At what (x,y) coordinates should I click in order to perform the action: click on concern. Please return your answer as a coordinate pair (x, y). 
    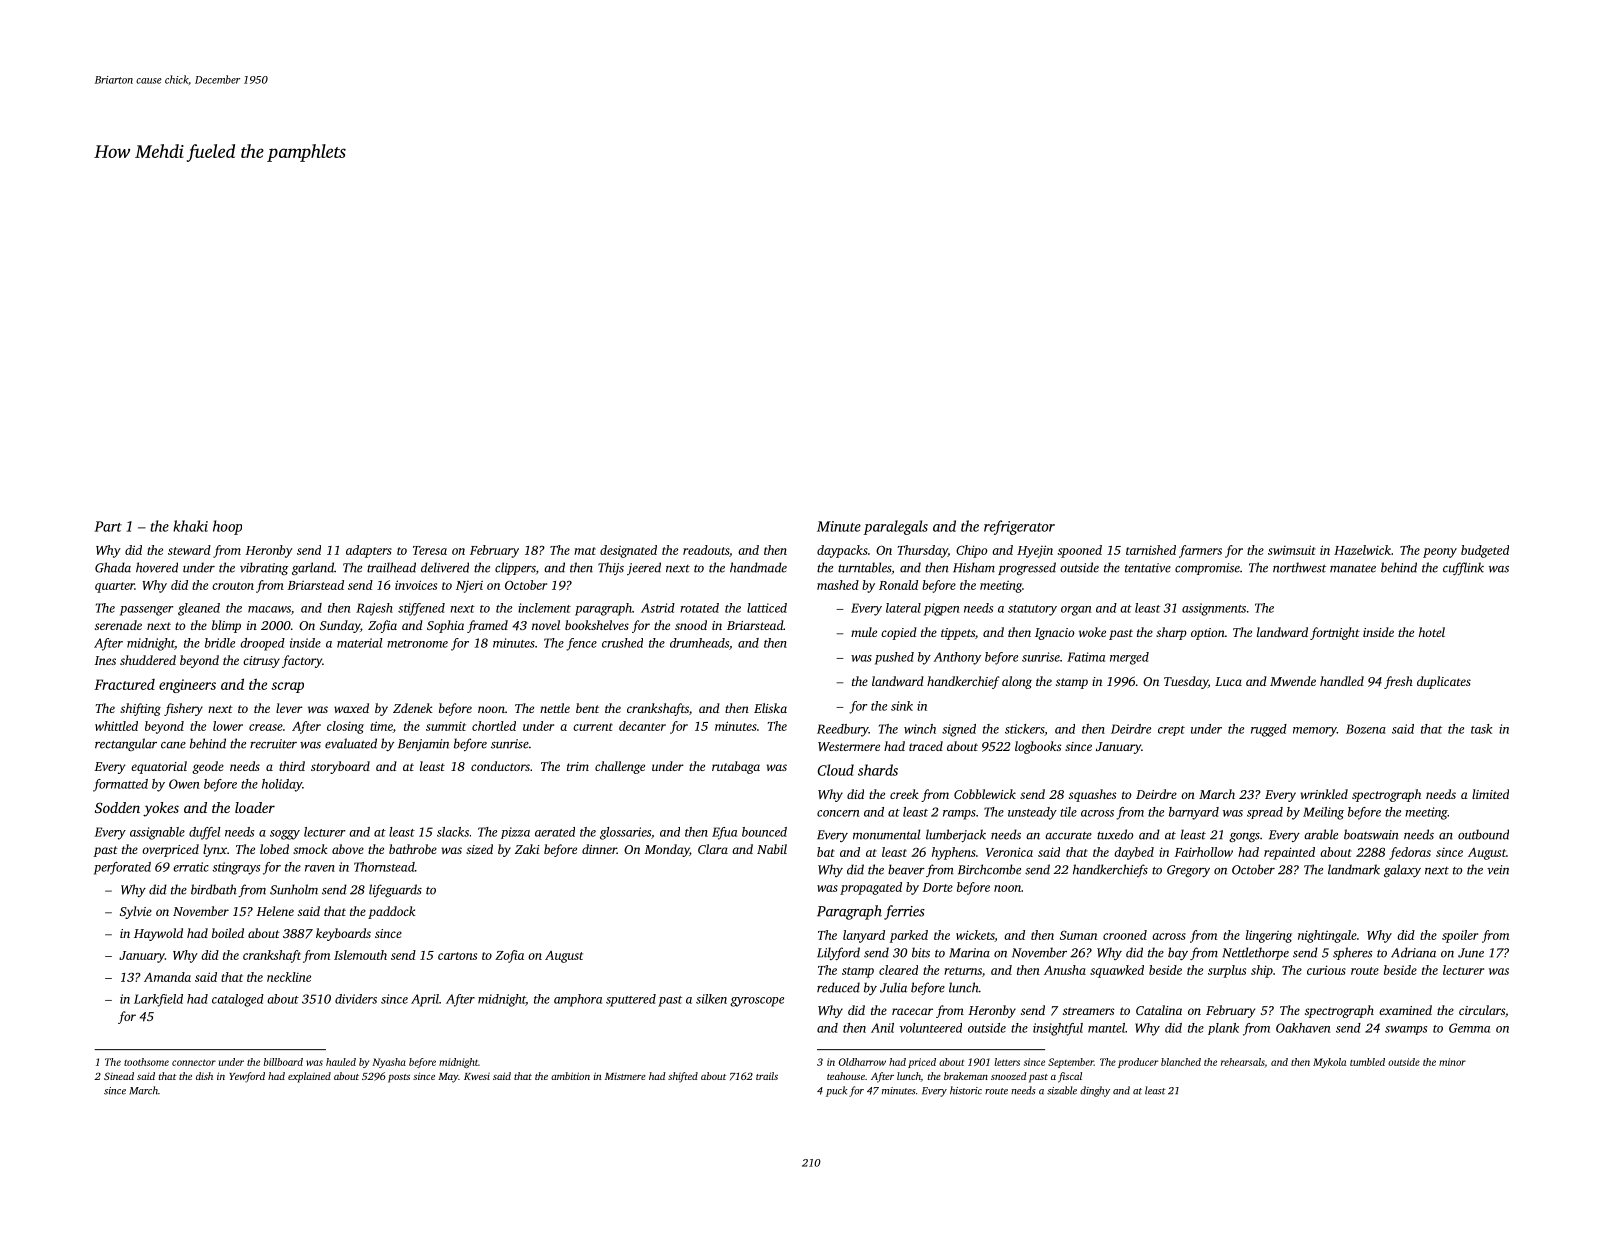
    Looking at the image, I should click on (838, 813).
